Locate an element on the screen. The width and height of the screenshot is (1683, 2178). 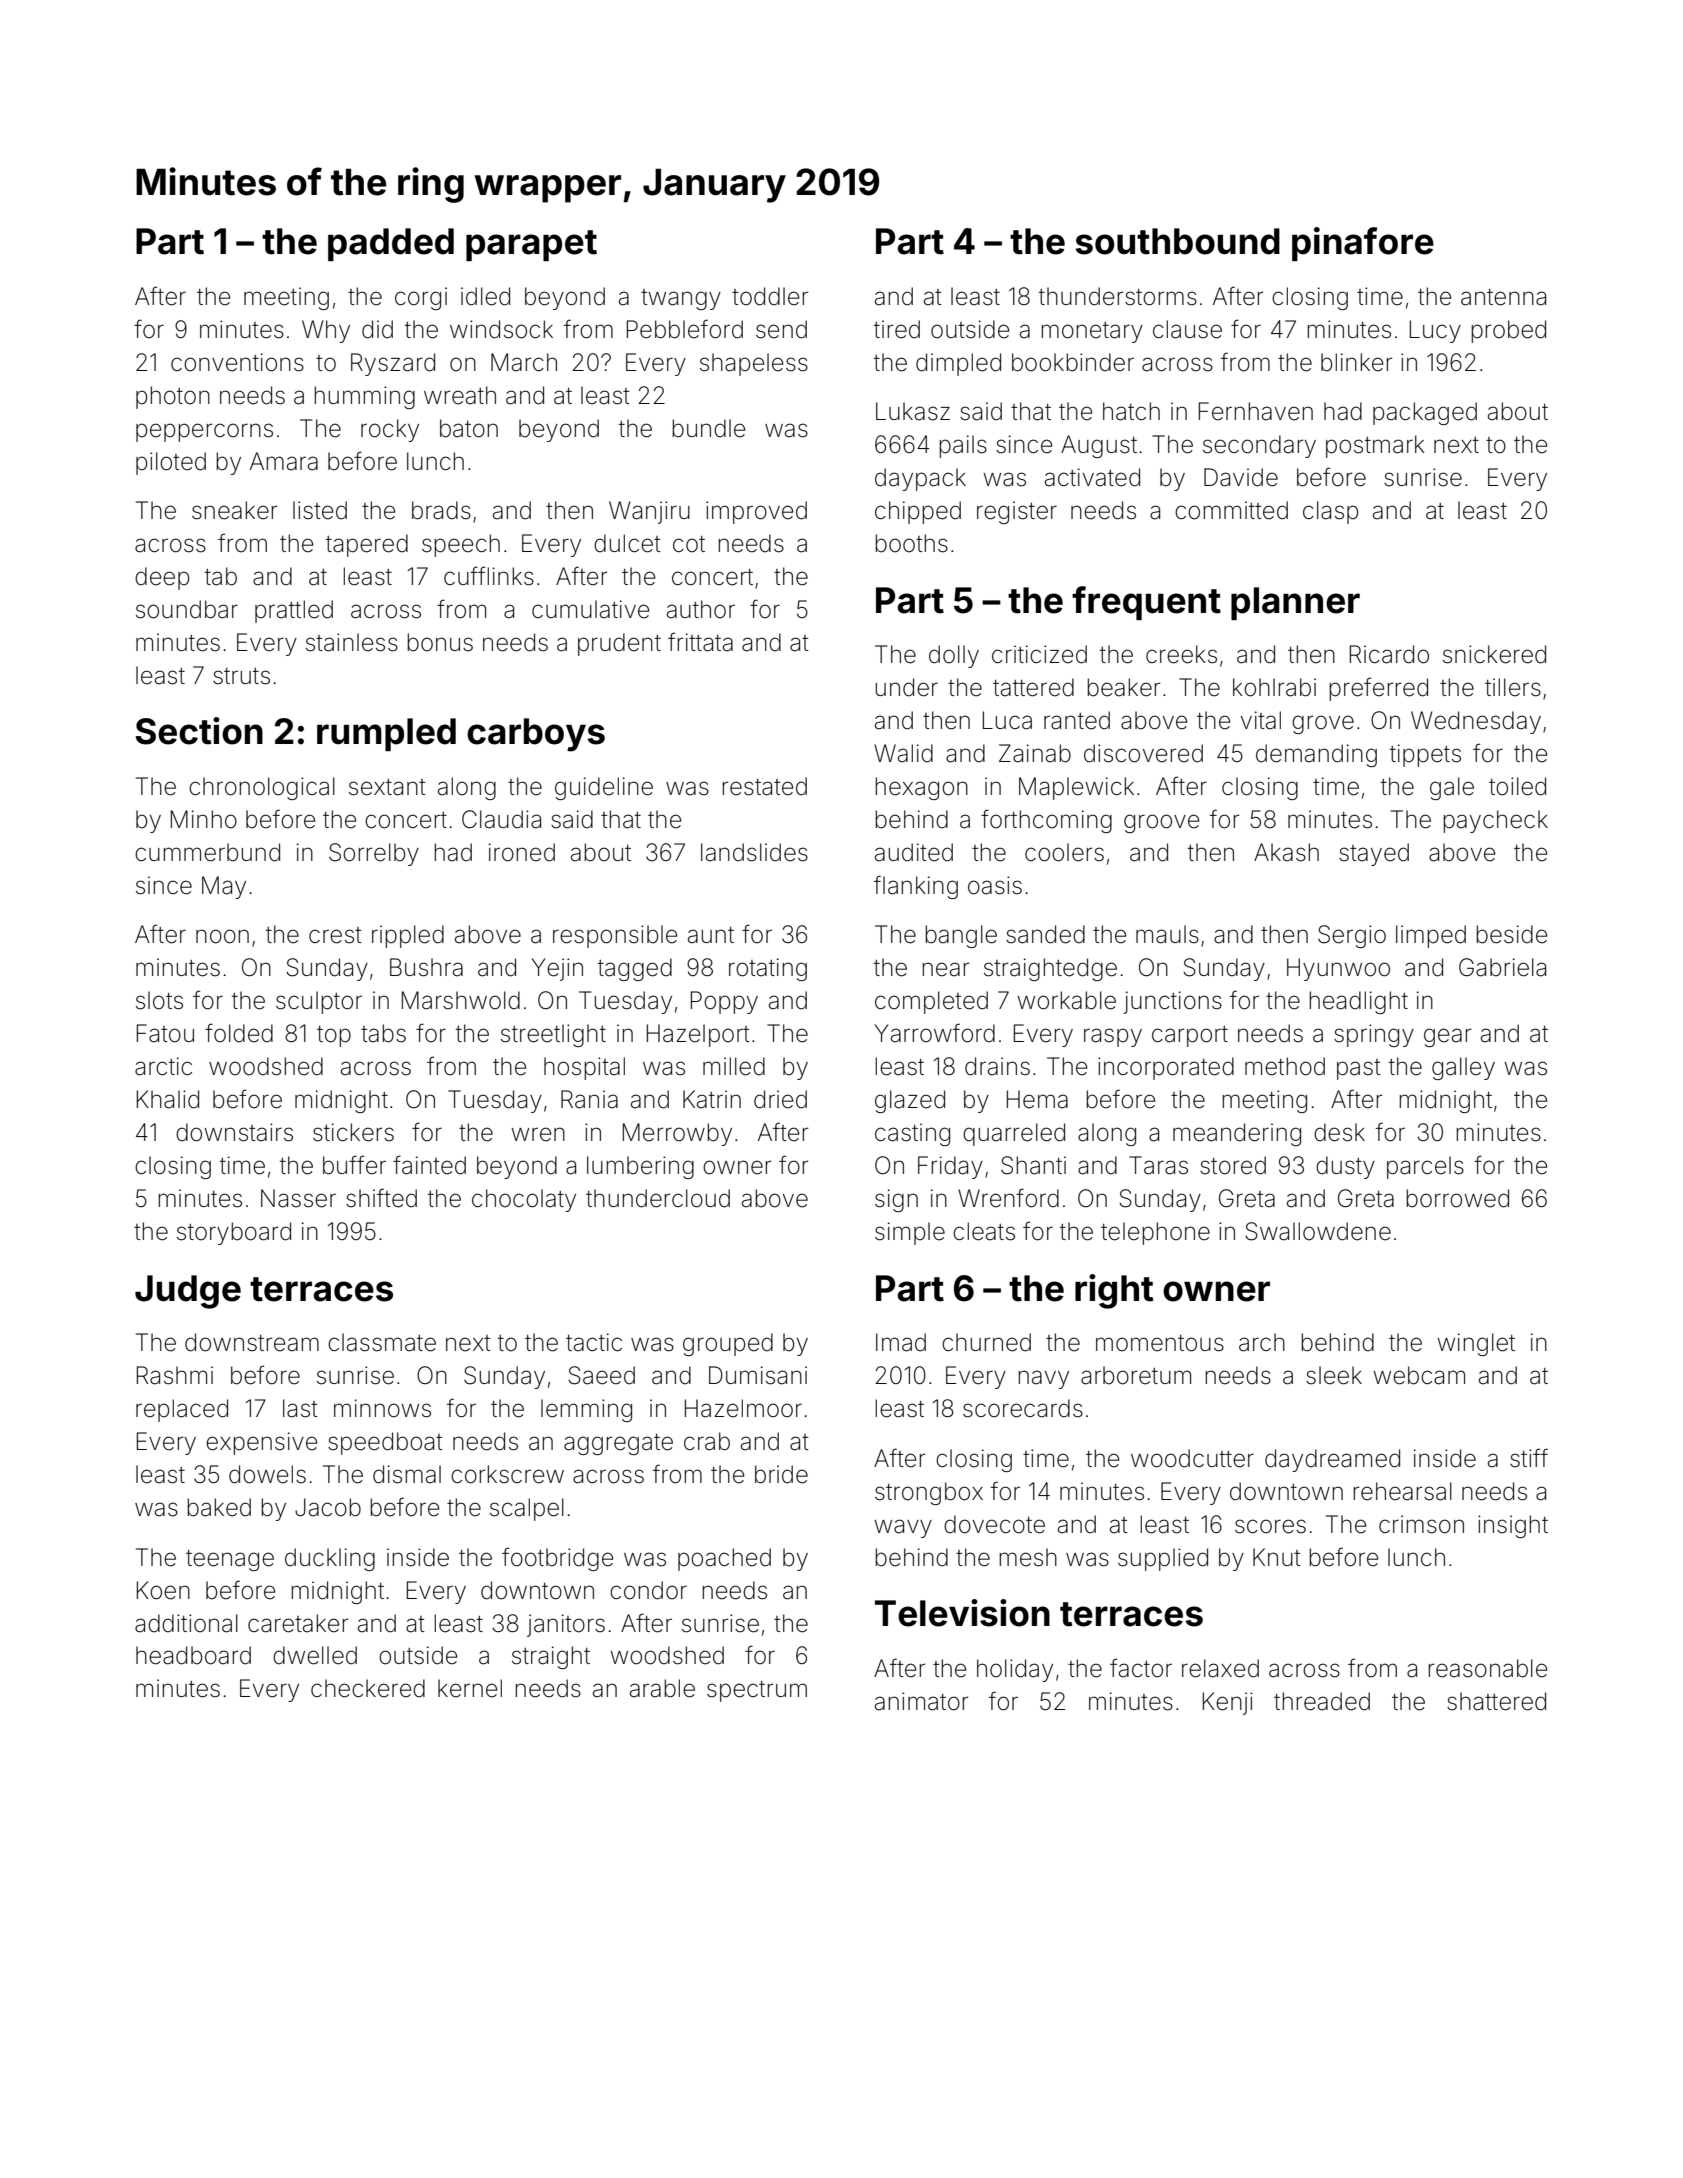
southbound is located at coordinates (1178, 241).
